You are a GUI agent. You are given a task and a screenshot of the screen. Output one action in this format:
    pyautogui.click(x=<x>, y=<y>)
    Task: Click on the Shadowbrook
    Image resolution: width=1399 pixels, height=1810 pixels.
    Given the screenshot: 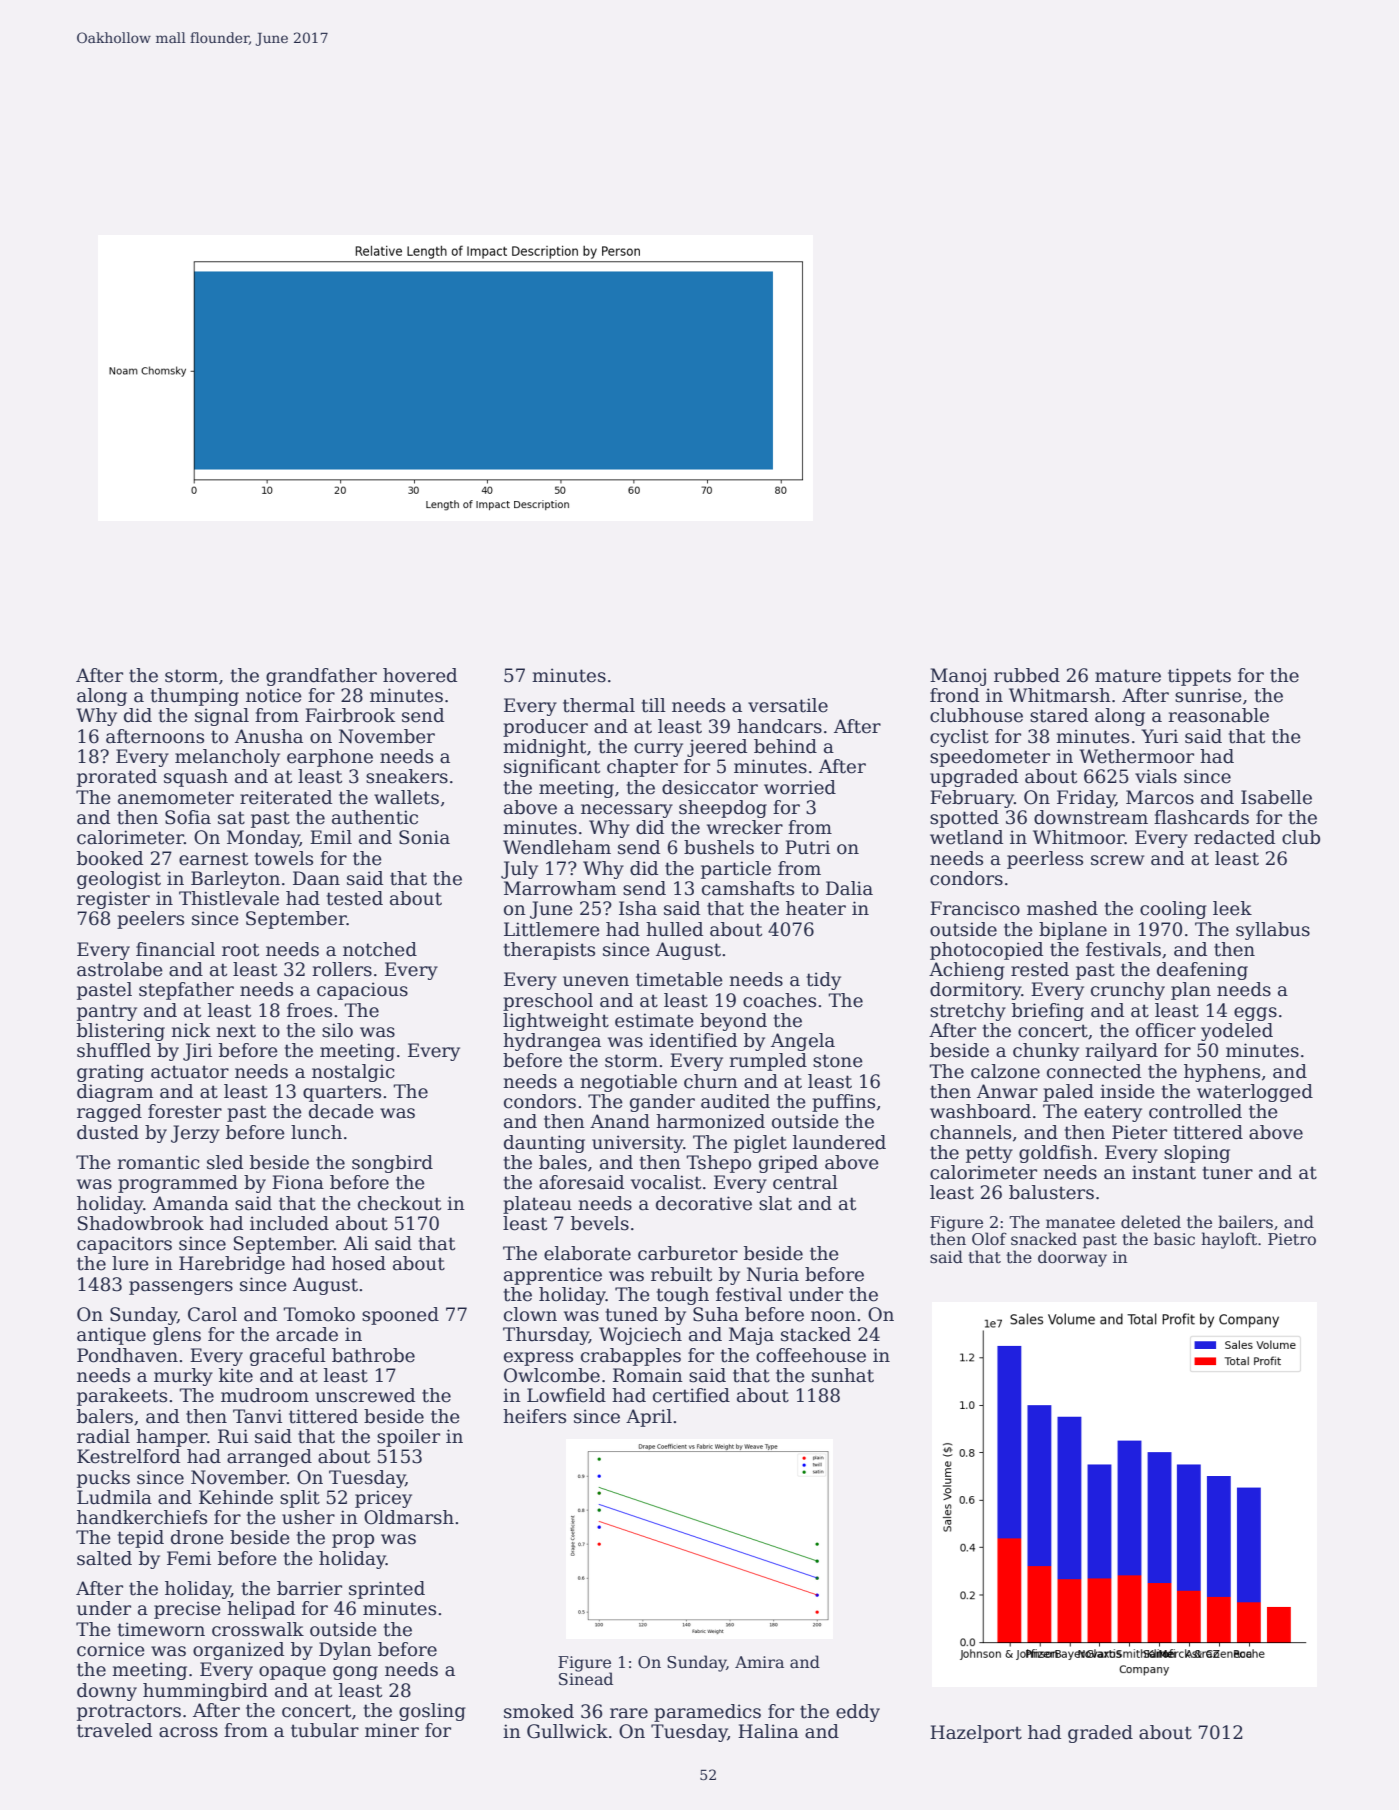 What is the action you would take?
    pyautogui.click(x=141, y=1223)
